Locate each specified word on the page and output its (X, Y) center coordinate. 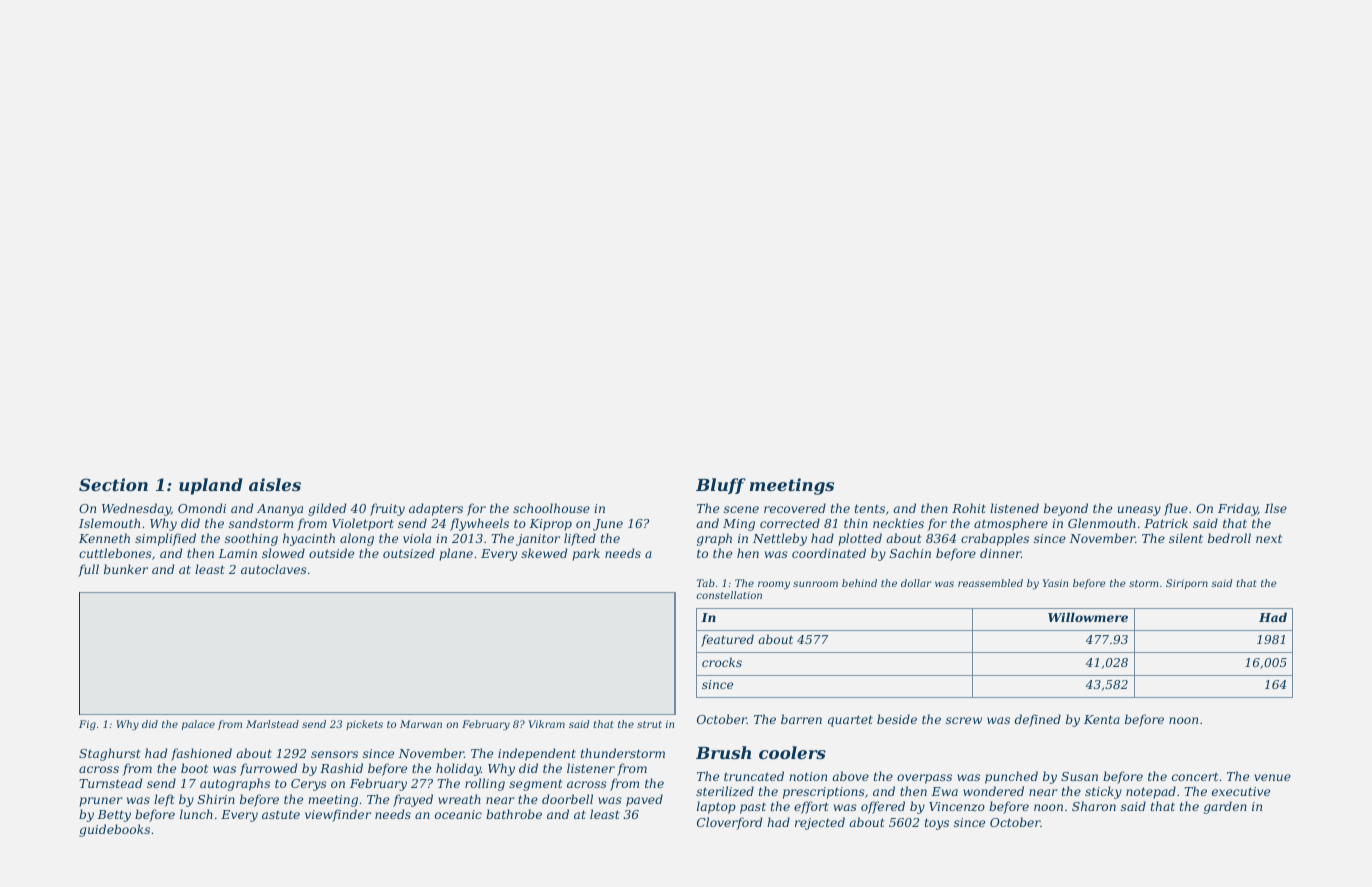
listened (1014, 508)
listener (591, 768)
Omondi (202, 508)
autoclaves (274, 569)
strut (649, 724)
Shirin (216, 799)
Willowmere (1088, 617)
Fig (87, 725)
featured (727, 640)
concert (1195, 776)
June (608, 525)
